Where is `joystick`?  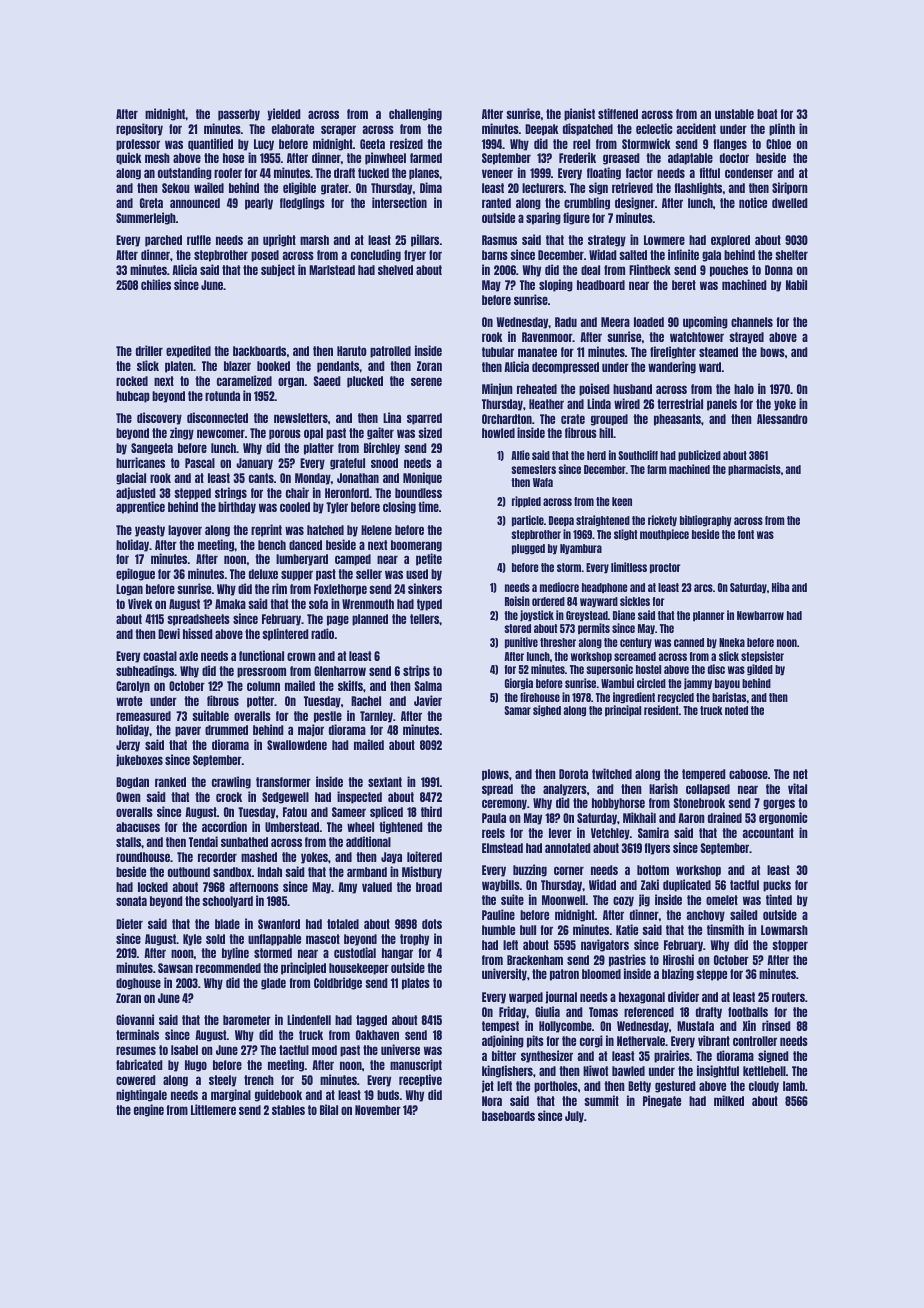 joystick is located at coordinates (537, 616).
